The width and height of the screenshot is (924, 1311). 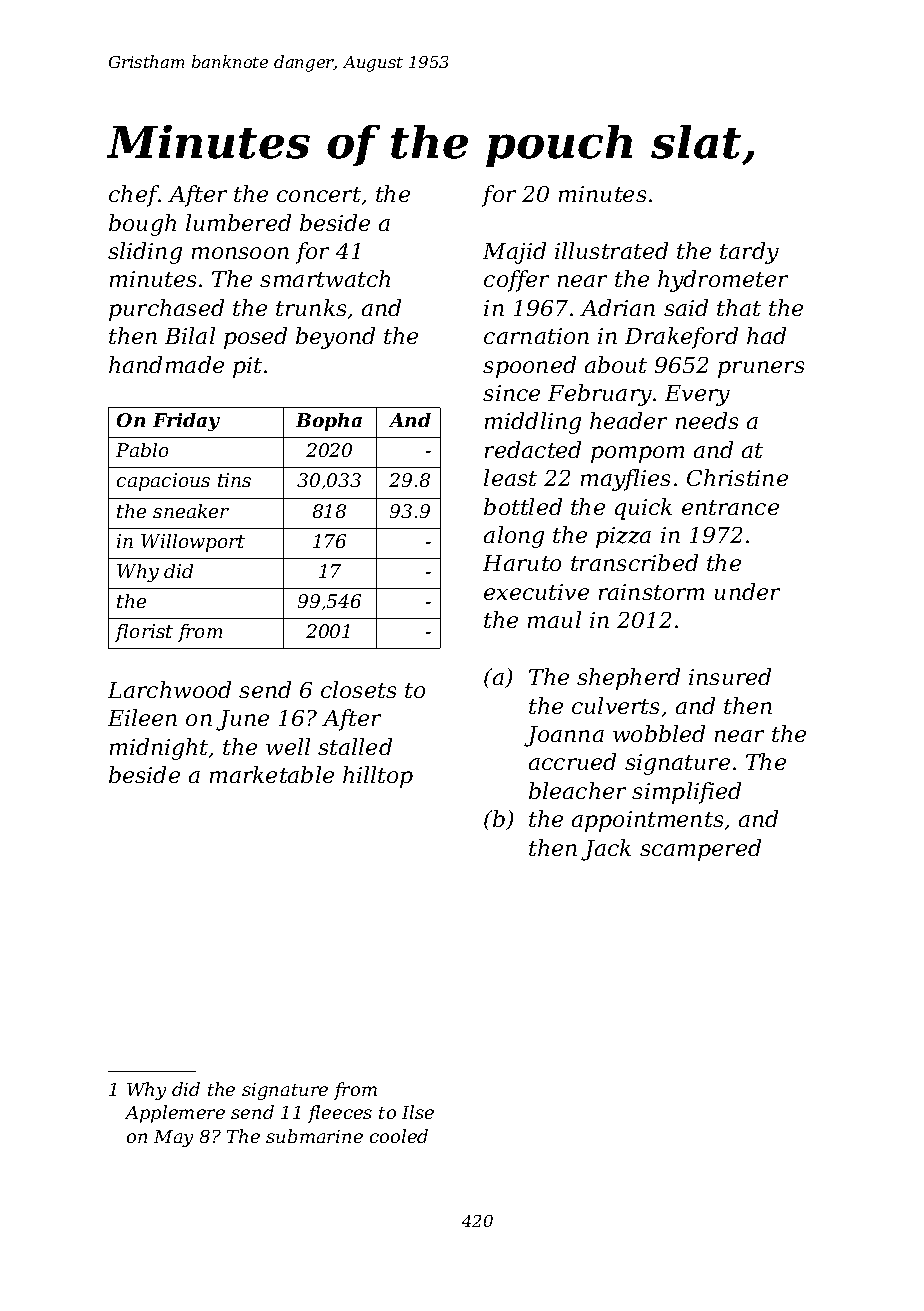 I want to click on Majid, so click(x=514, y=253).
